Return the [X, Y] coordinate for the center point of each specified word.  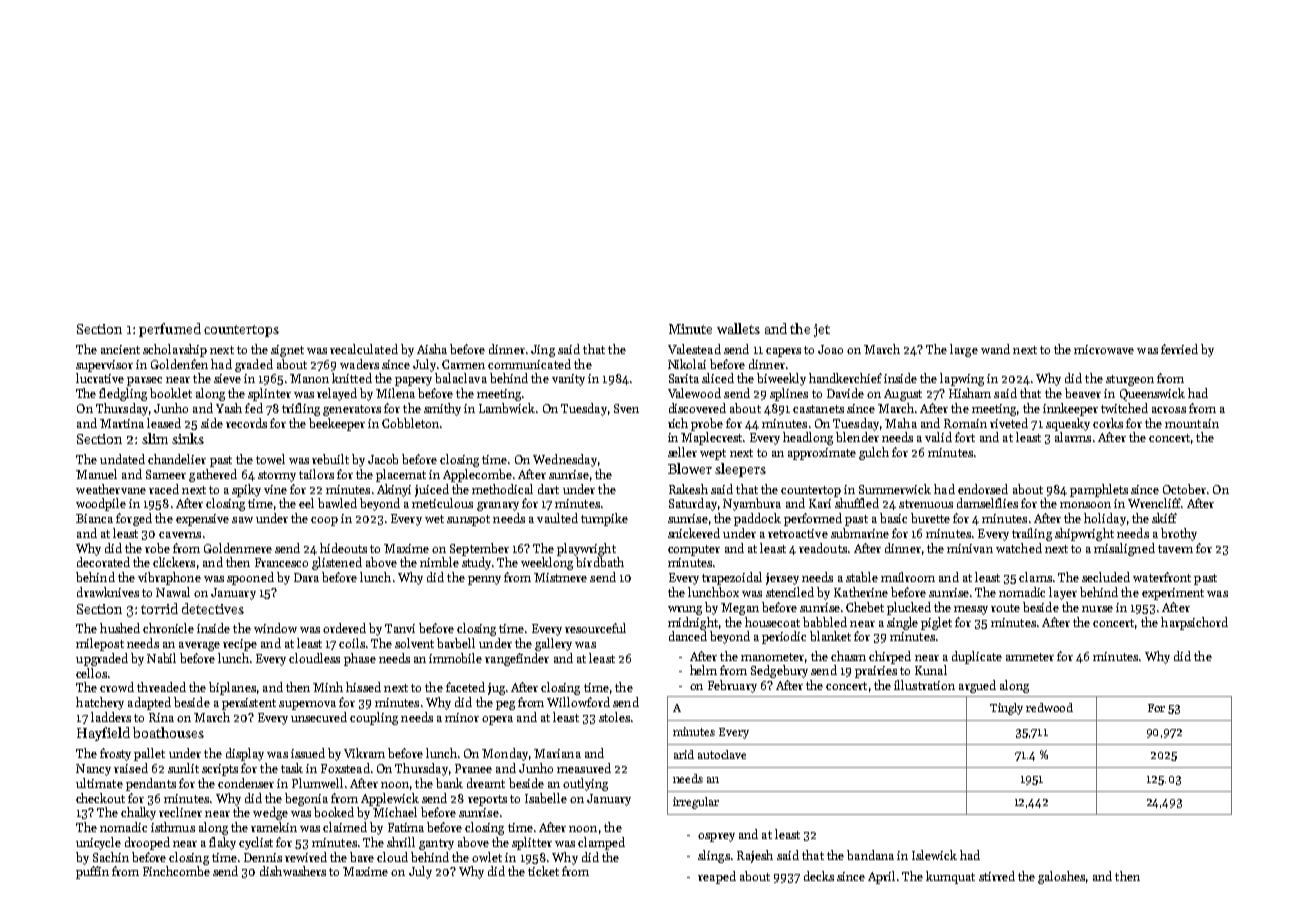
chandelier [177, 459]
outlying [585, 784]
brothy [1179, 534]
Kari [820, 503]
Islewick [934, 855]
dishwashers [293, 871]
